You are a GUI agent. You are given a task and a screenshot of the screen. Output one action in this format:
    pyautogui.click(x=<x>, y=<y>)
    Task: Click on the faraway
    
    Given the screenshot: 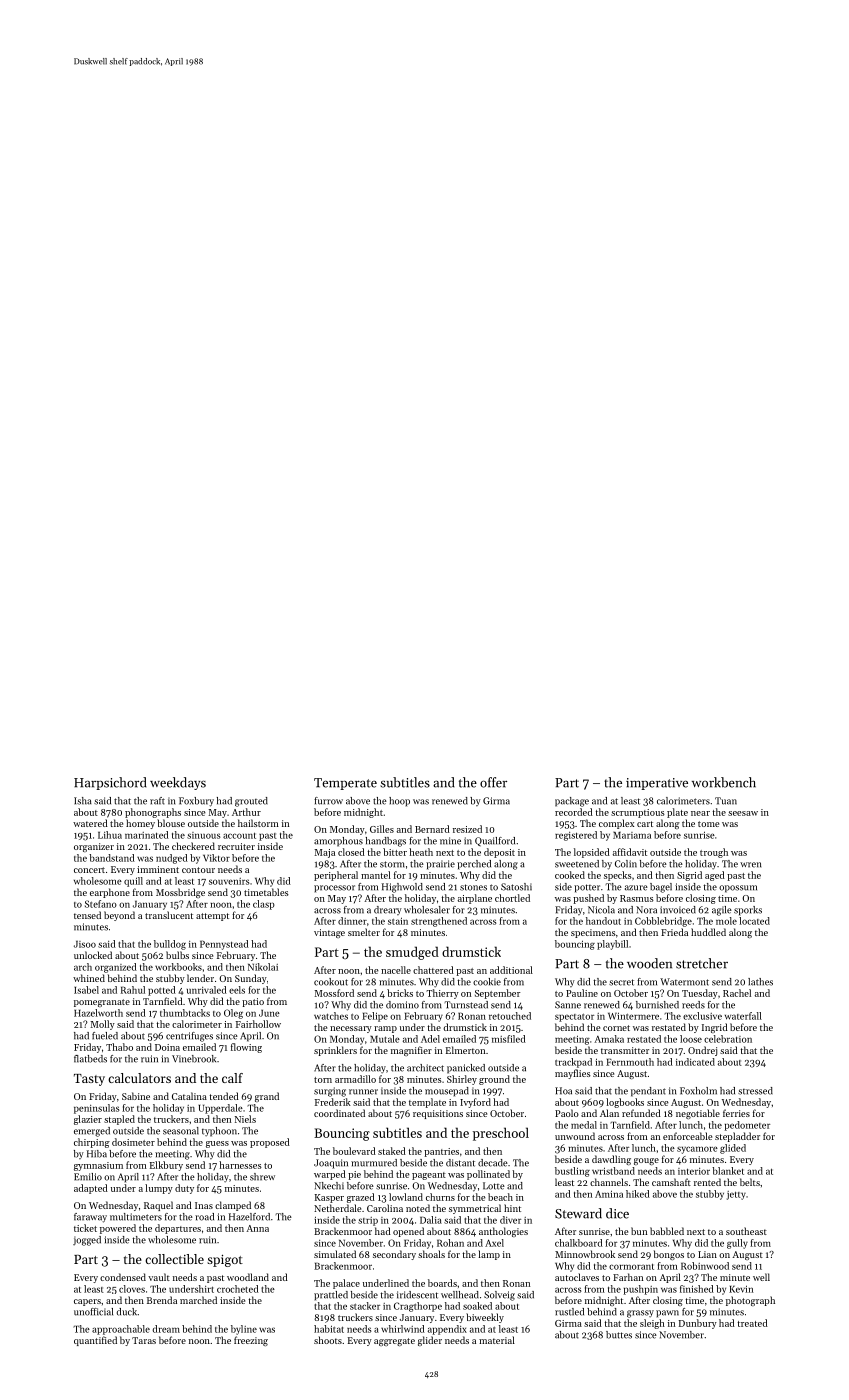 What is the action you would take?
    pyautogui.click(x=90, y=1218)
